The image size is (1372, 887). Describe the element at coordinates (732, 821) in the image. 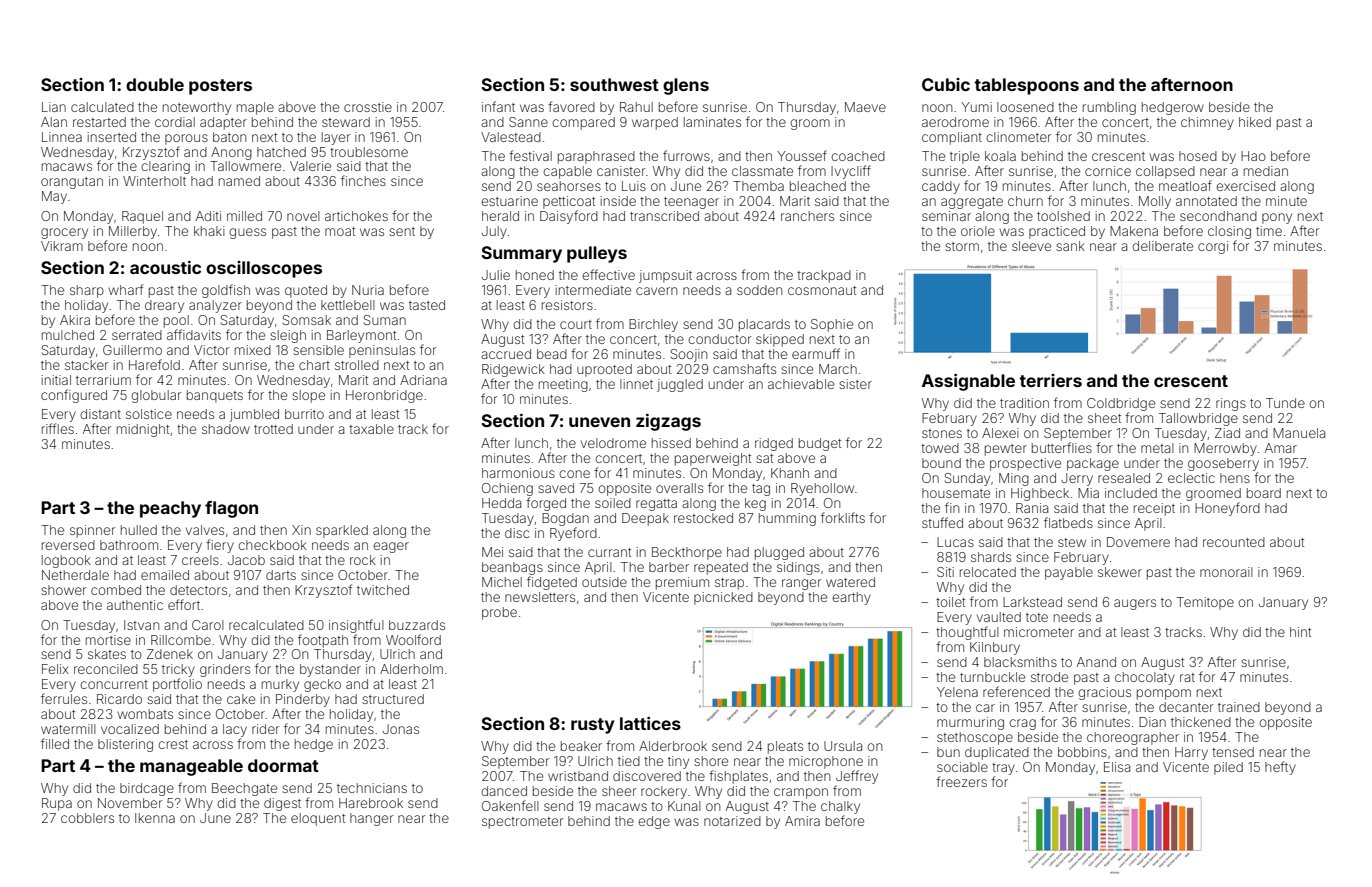

I see `notarized` at that location.
